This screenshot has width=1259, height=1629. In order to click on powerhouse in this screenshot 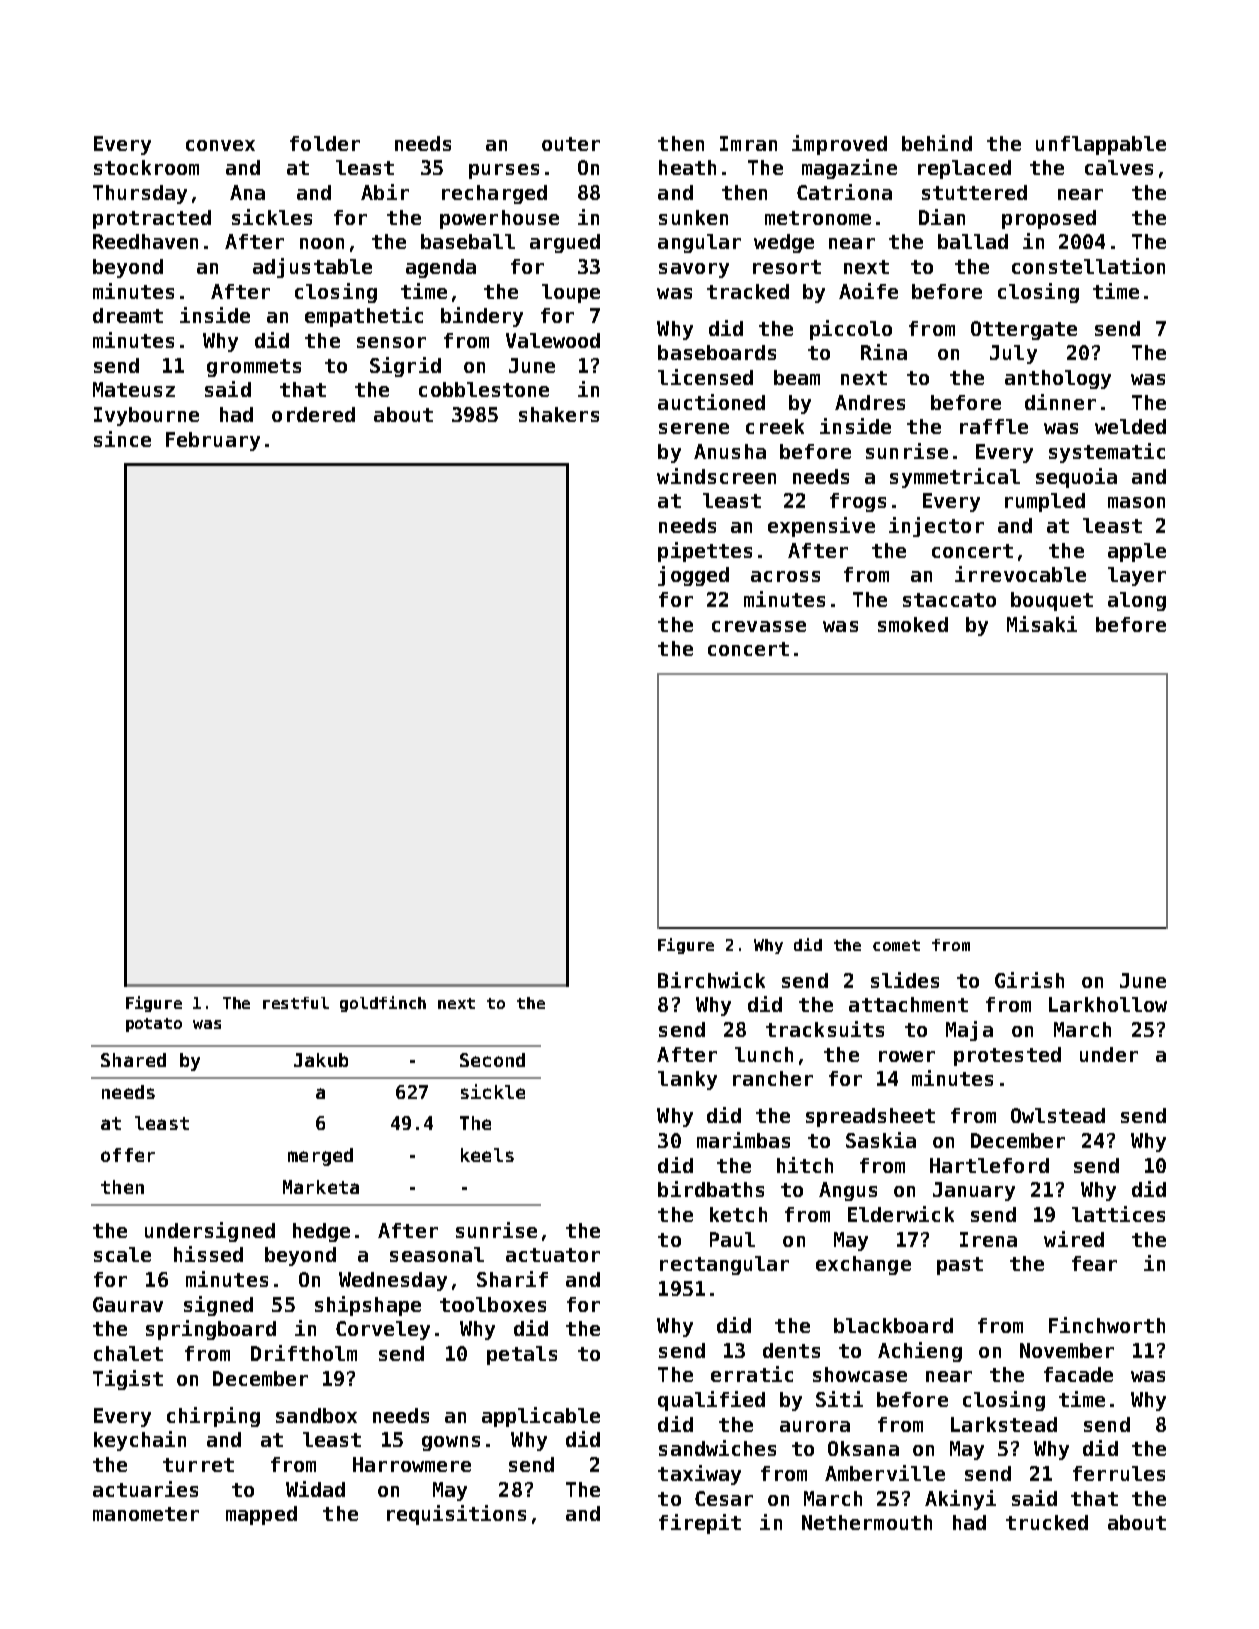, I will do `click(499, 219)`.
